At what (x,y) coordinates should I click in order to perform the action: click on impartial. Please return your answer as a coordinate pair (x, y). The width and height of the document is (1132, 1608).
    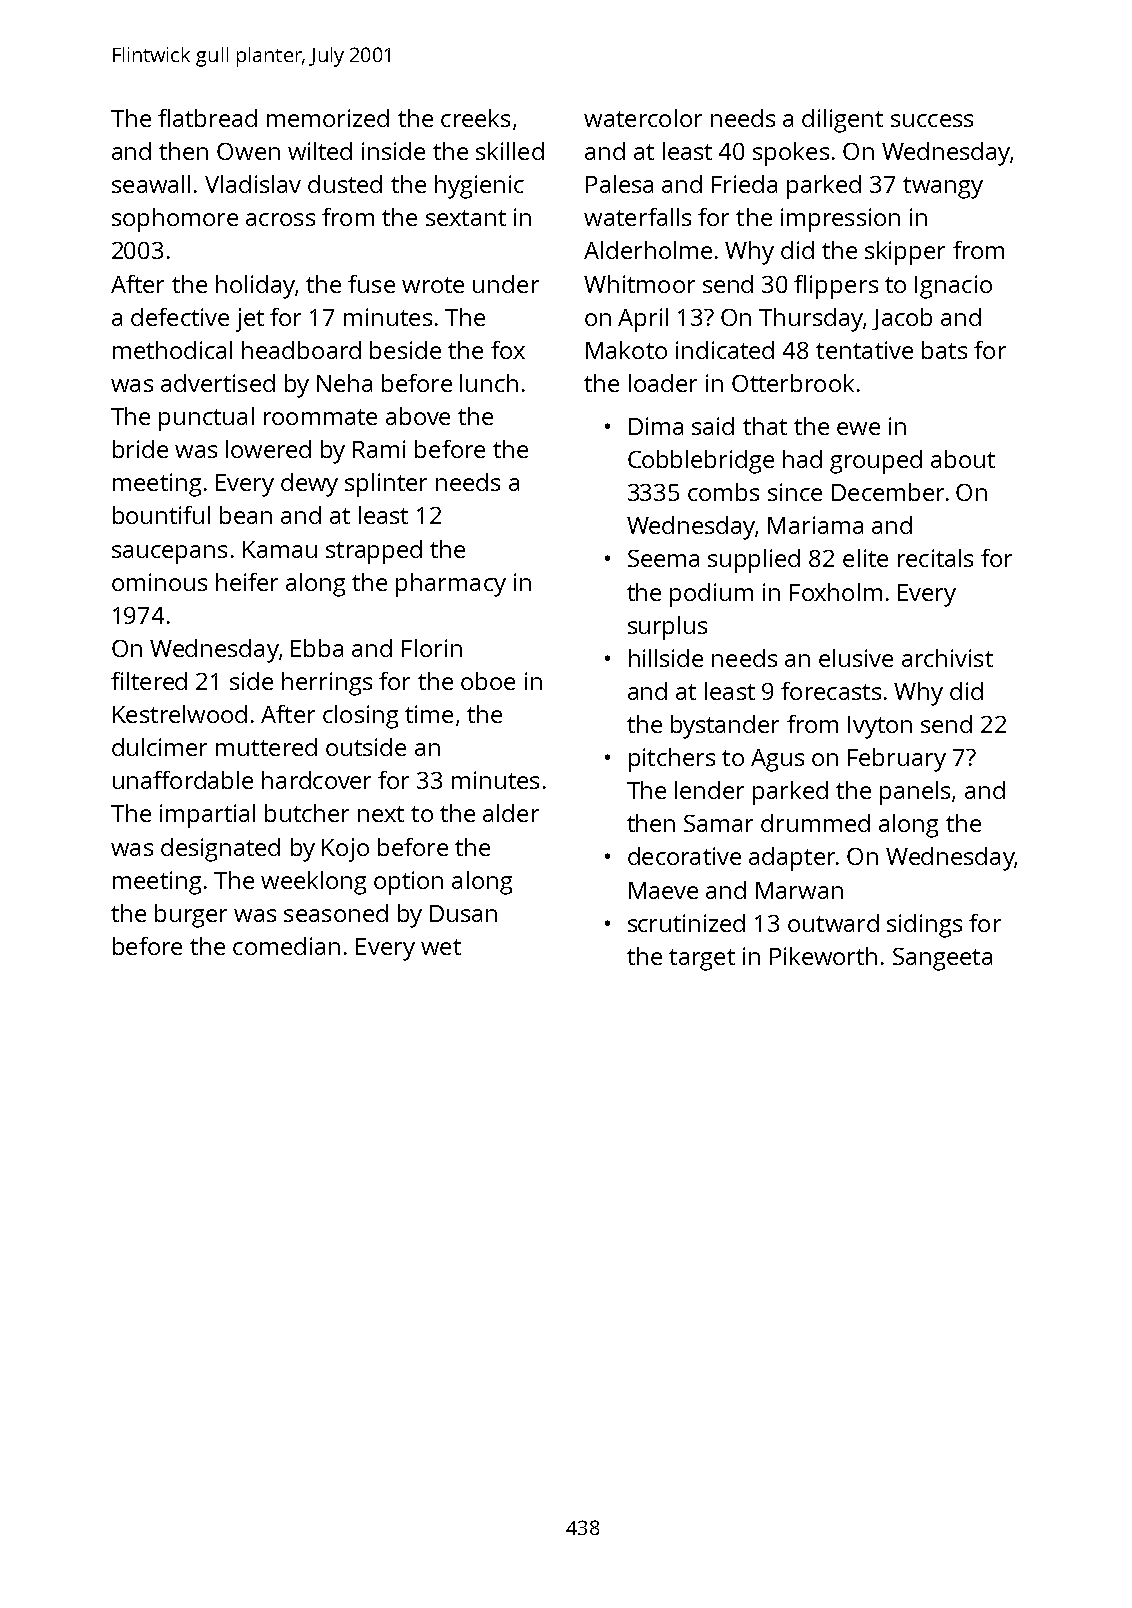
    Looking at the image, I should click on (207, 816).
